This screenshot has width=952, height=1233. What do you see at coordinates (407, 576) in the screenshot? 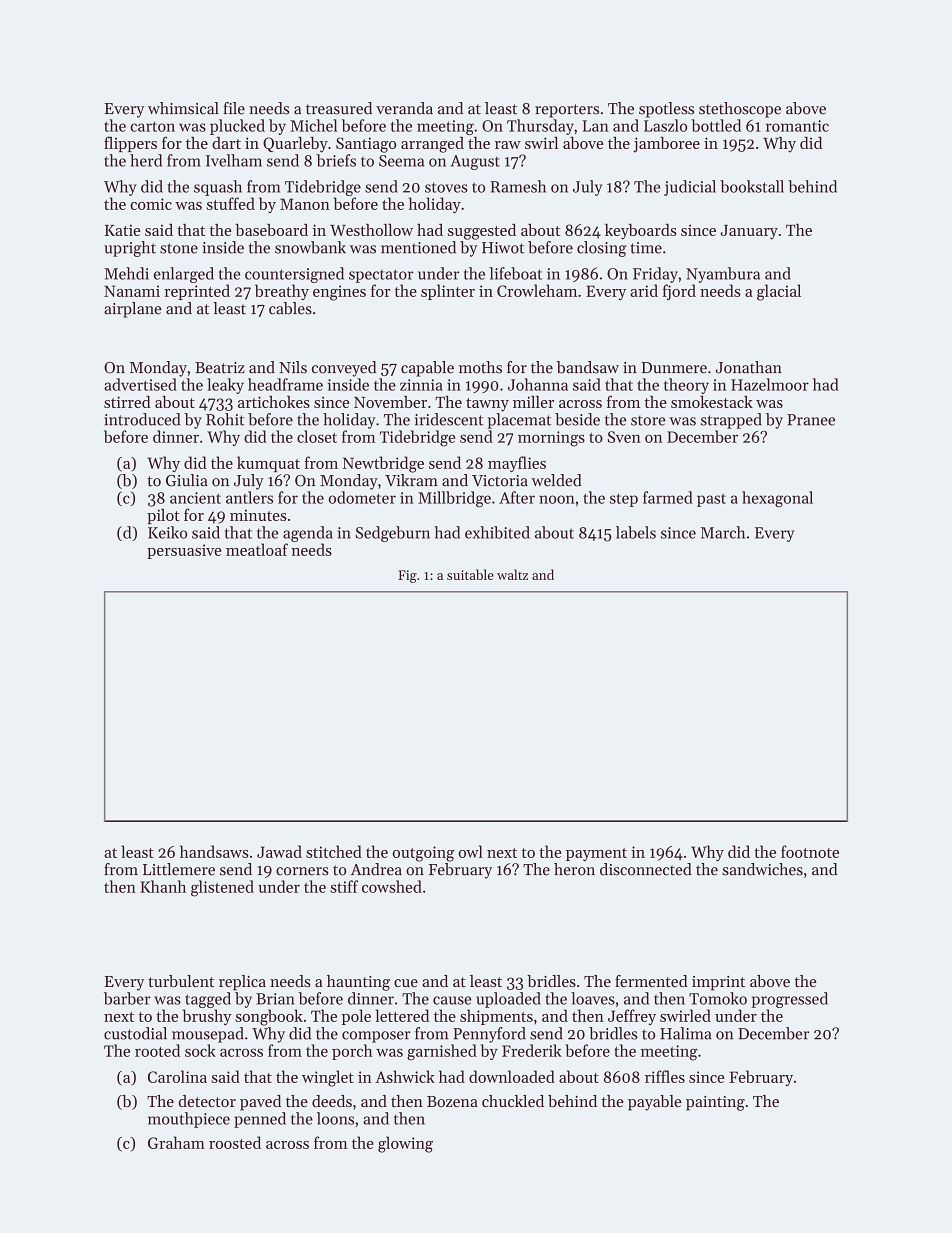
I see `Fig` at bounding box center [407, 576].
